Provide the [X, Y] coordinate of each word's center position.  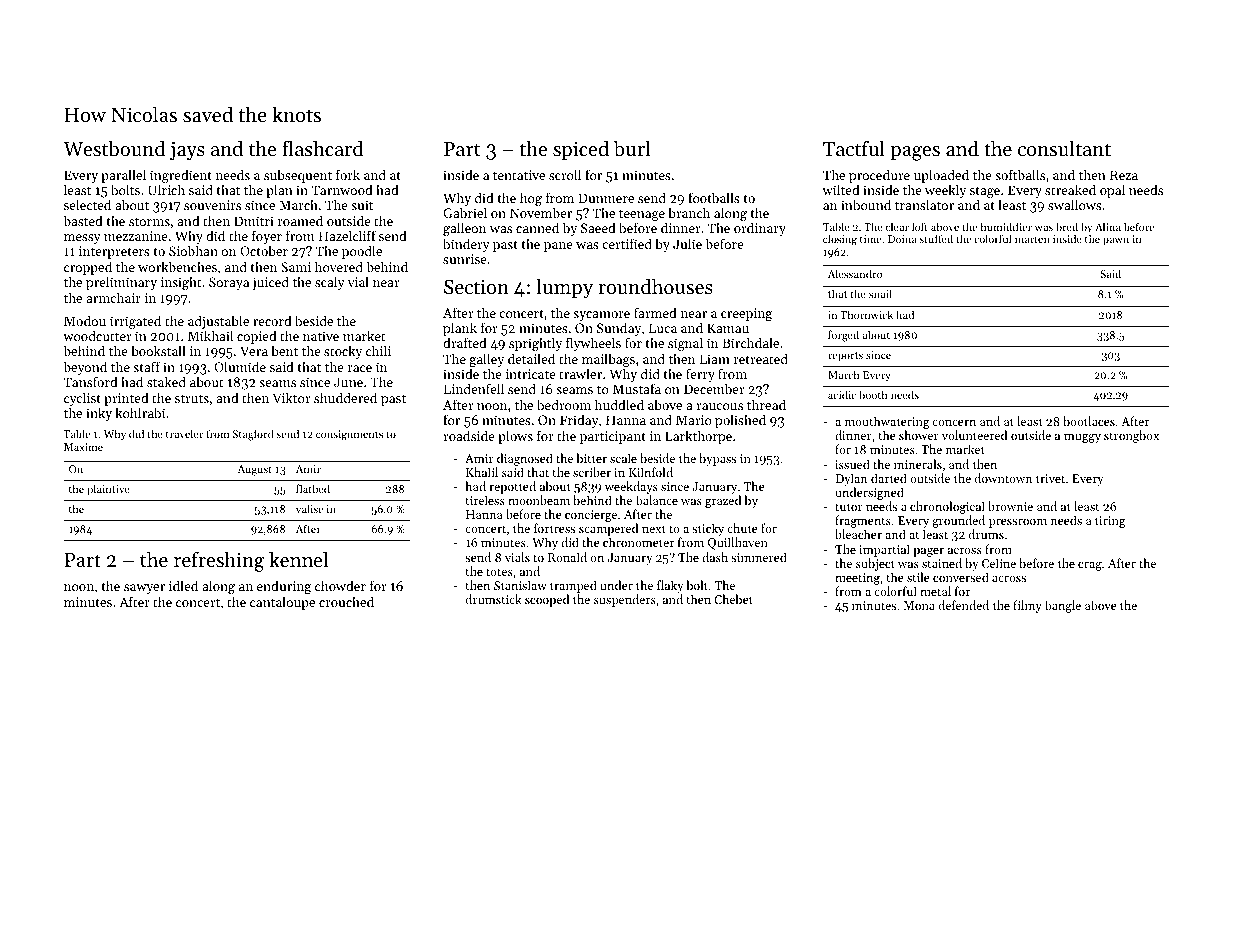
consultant [1064, 148]
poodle [362, 252]
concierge [591, 516]
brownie [1010, 506]
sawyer [144, 589]
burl [632, 148]
